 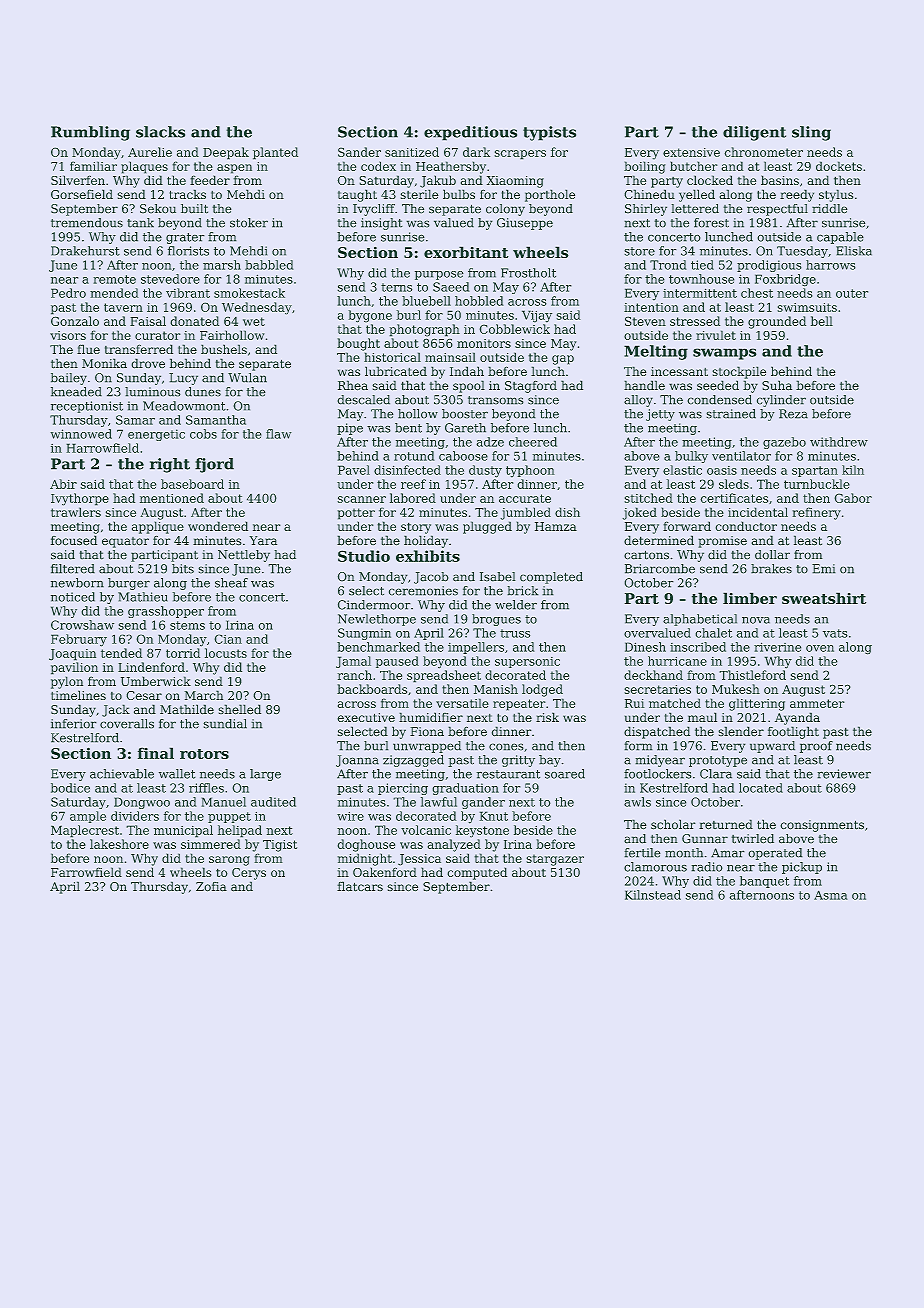 What do you see at coordinates (188, 293) in the screenshot?
I see `vibrant` at bounding box center [188, 293].
